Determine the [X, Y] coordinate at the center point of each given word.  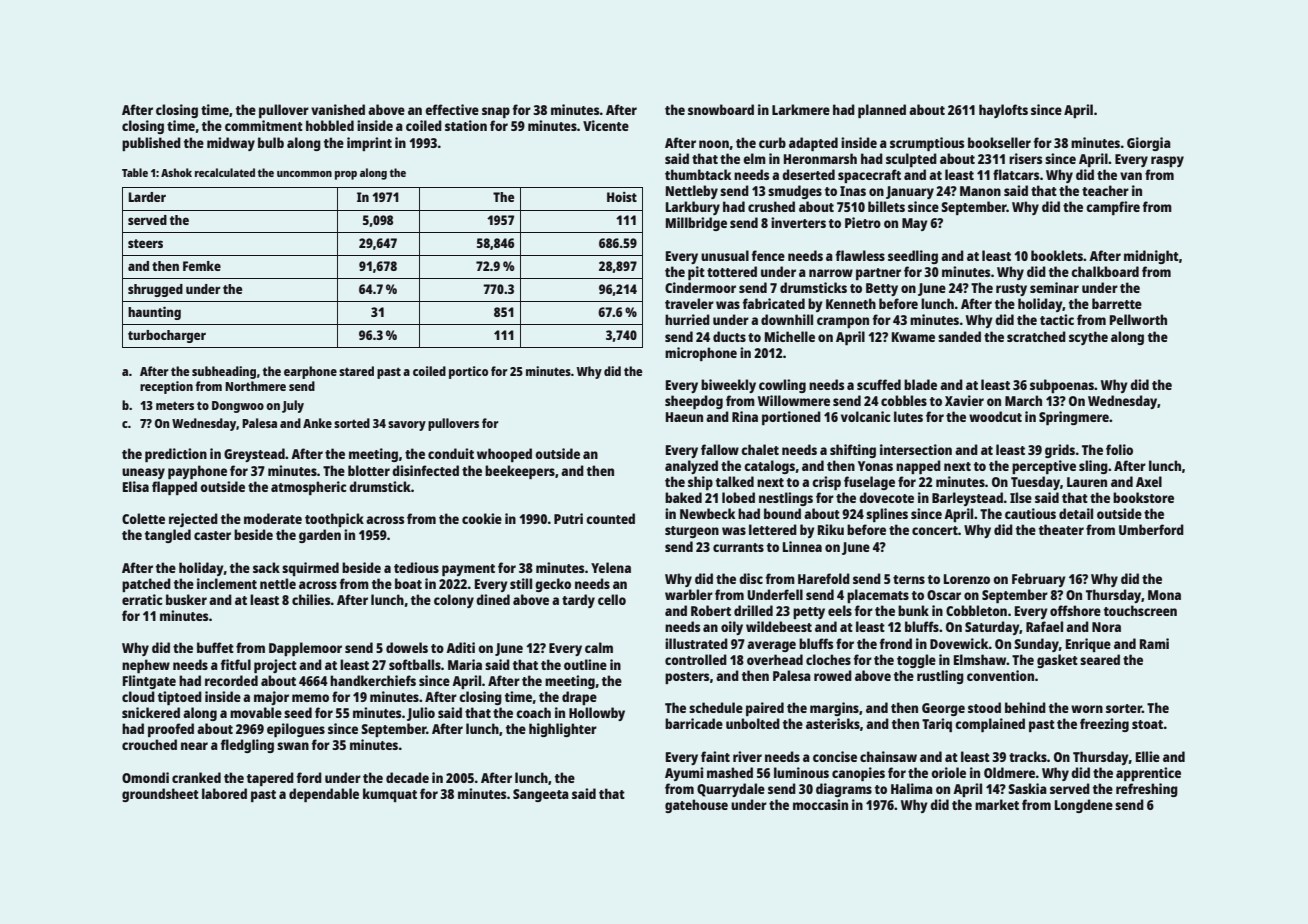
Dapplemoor [305, 649]
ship [700, 483]
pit [696, 273]
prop [346, 175]
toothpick [334, 520]
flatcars [1016, 174]
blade [920, 384]
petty [809, 613]
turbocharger [167, 336]
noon [714, 144]
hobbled [330, 125]
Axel [1149, 481]
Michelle [790, 336]
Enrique [1088, 645]
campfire [1113, 208]
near [194, 746]
